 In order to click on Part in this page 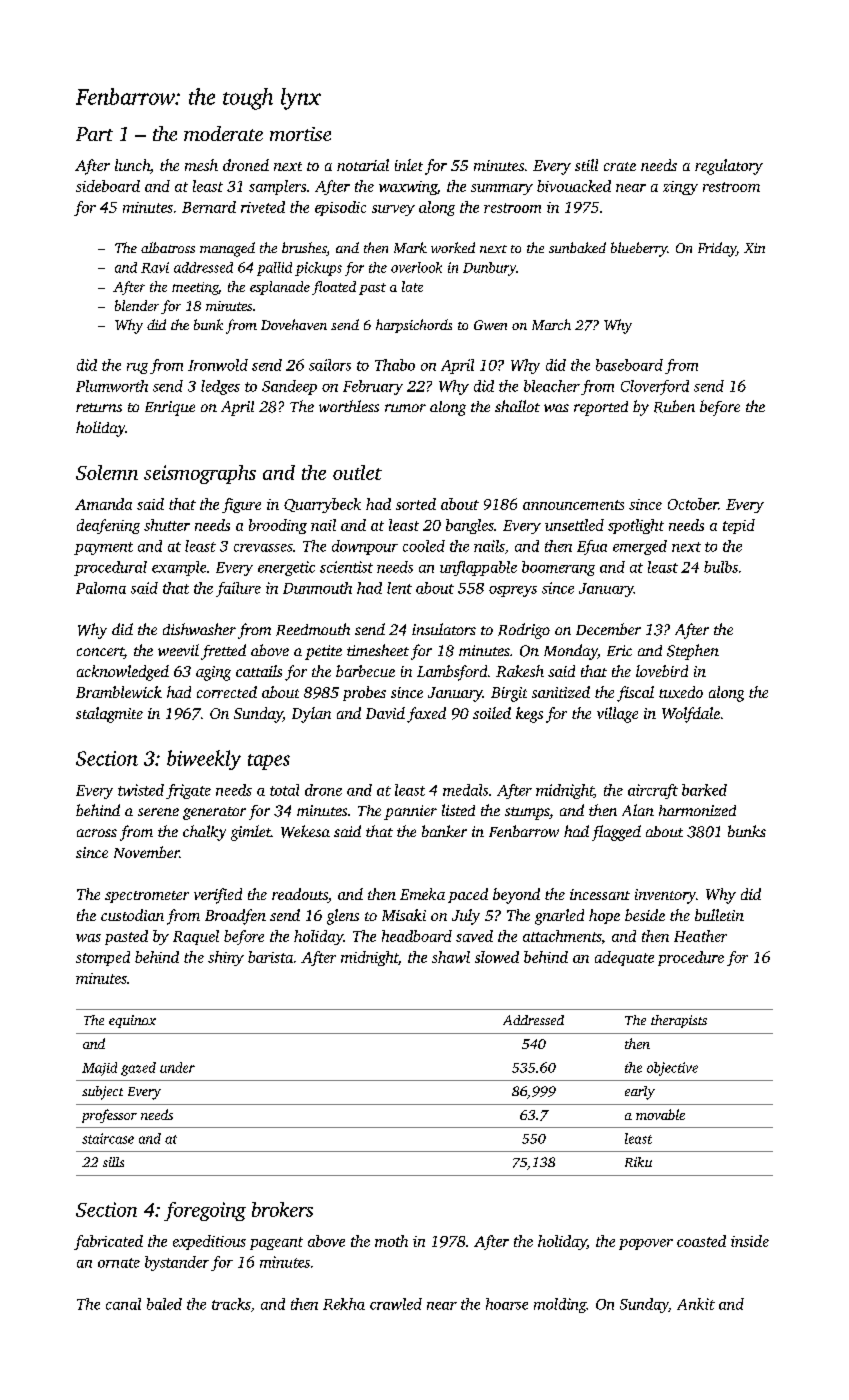, I will do `click(94, 134)`.
